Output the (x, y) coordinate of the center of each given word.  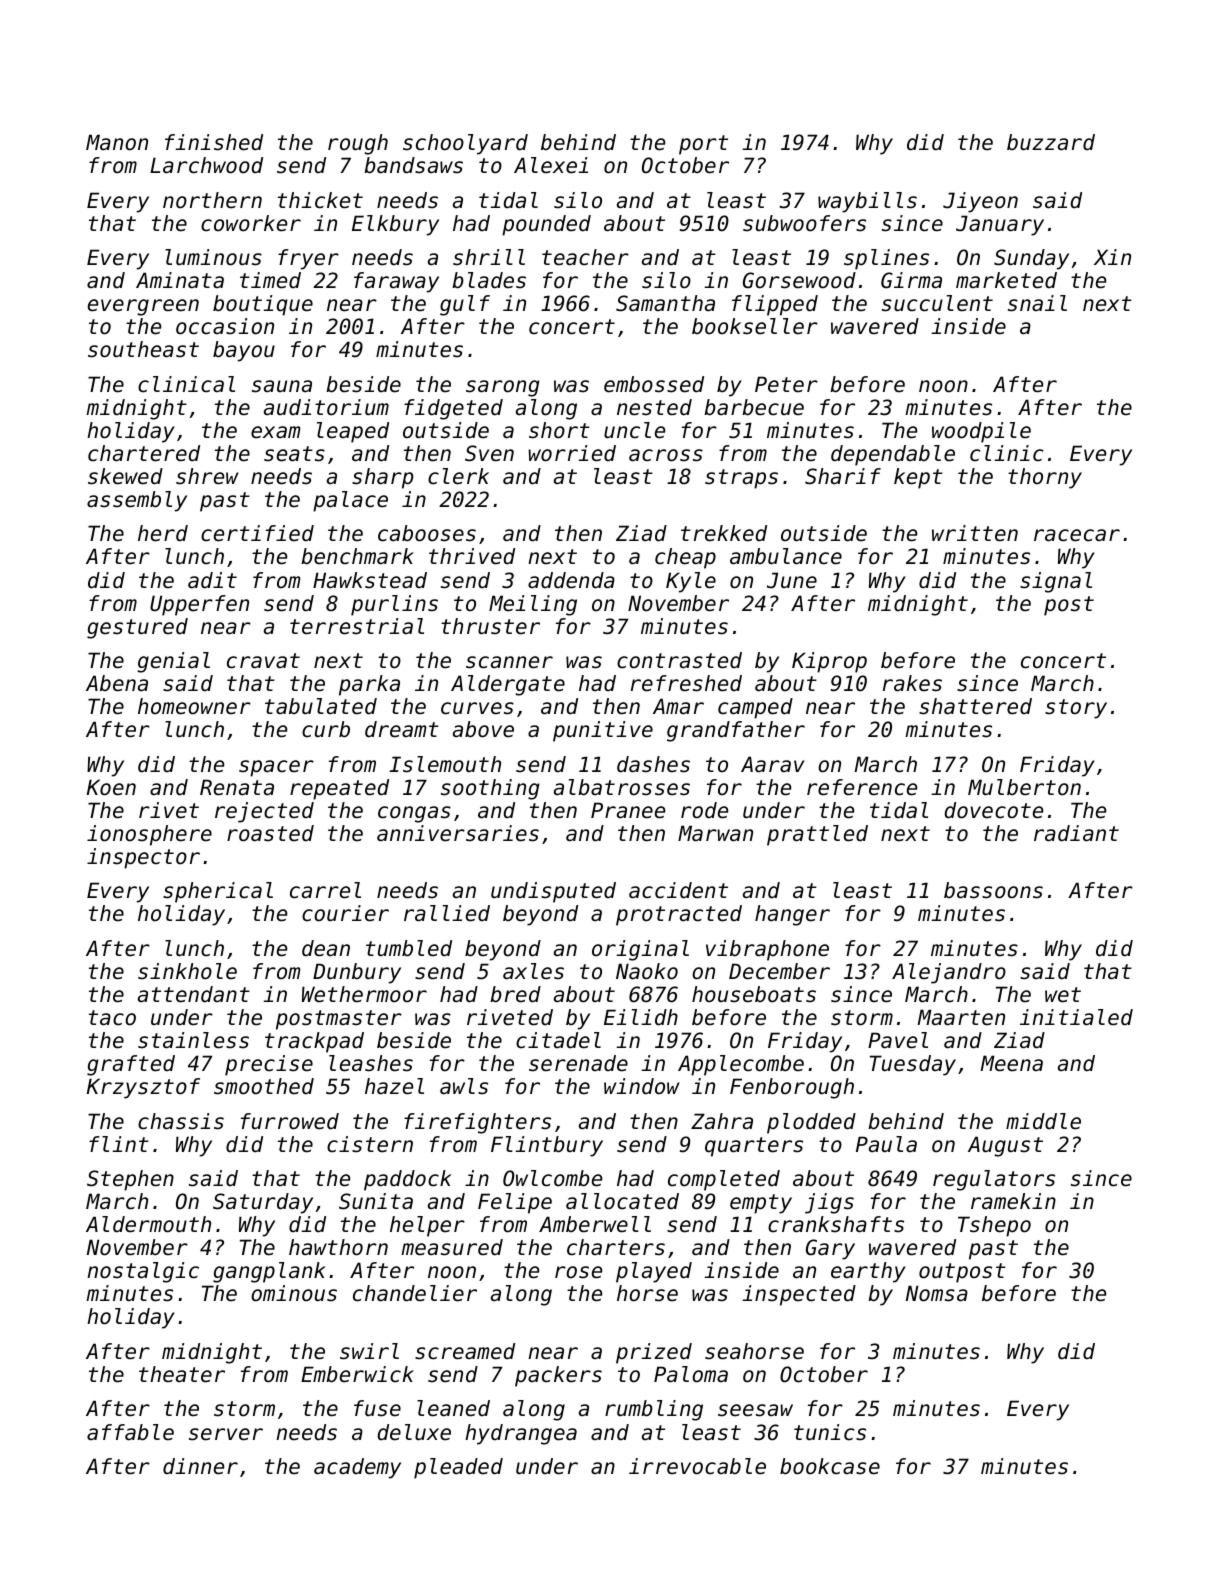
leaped (353, 432)
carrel (325, 890)
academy (357, 1468)
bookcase (830, 1466)
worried (572, 453)
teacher (585, 257)
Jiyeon (980, 202)
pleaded (458, 1468)
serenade (578, 1063)
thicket (320, 200)
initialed (1076, 1017)
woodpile (981, 432)
